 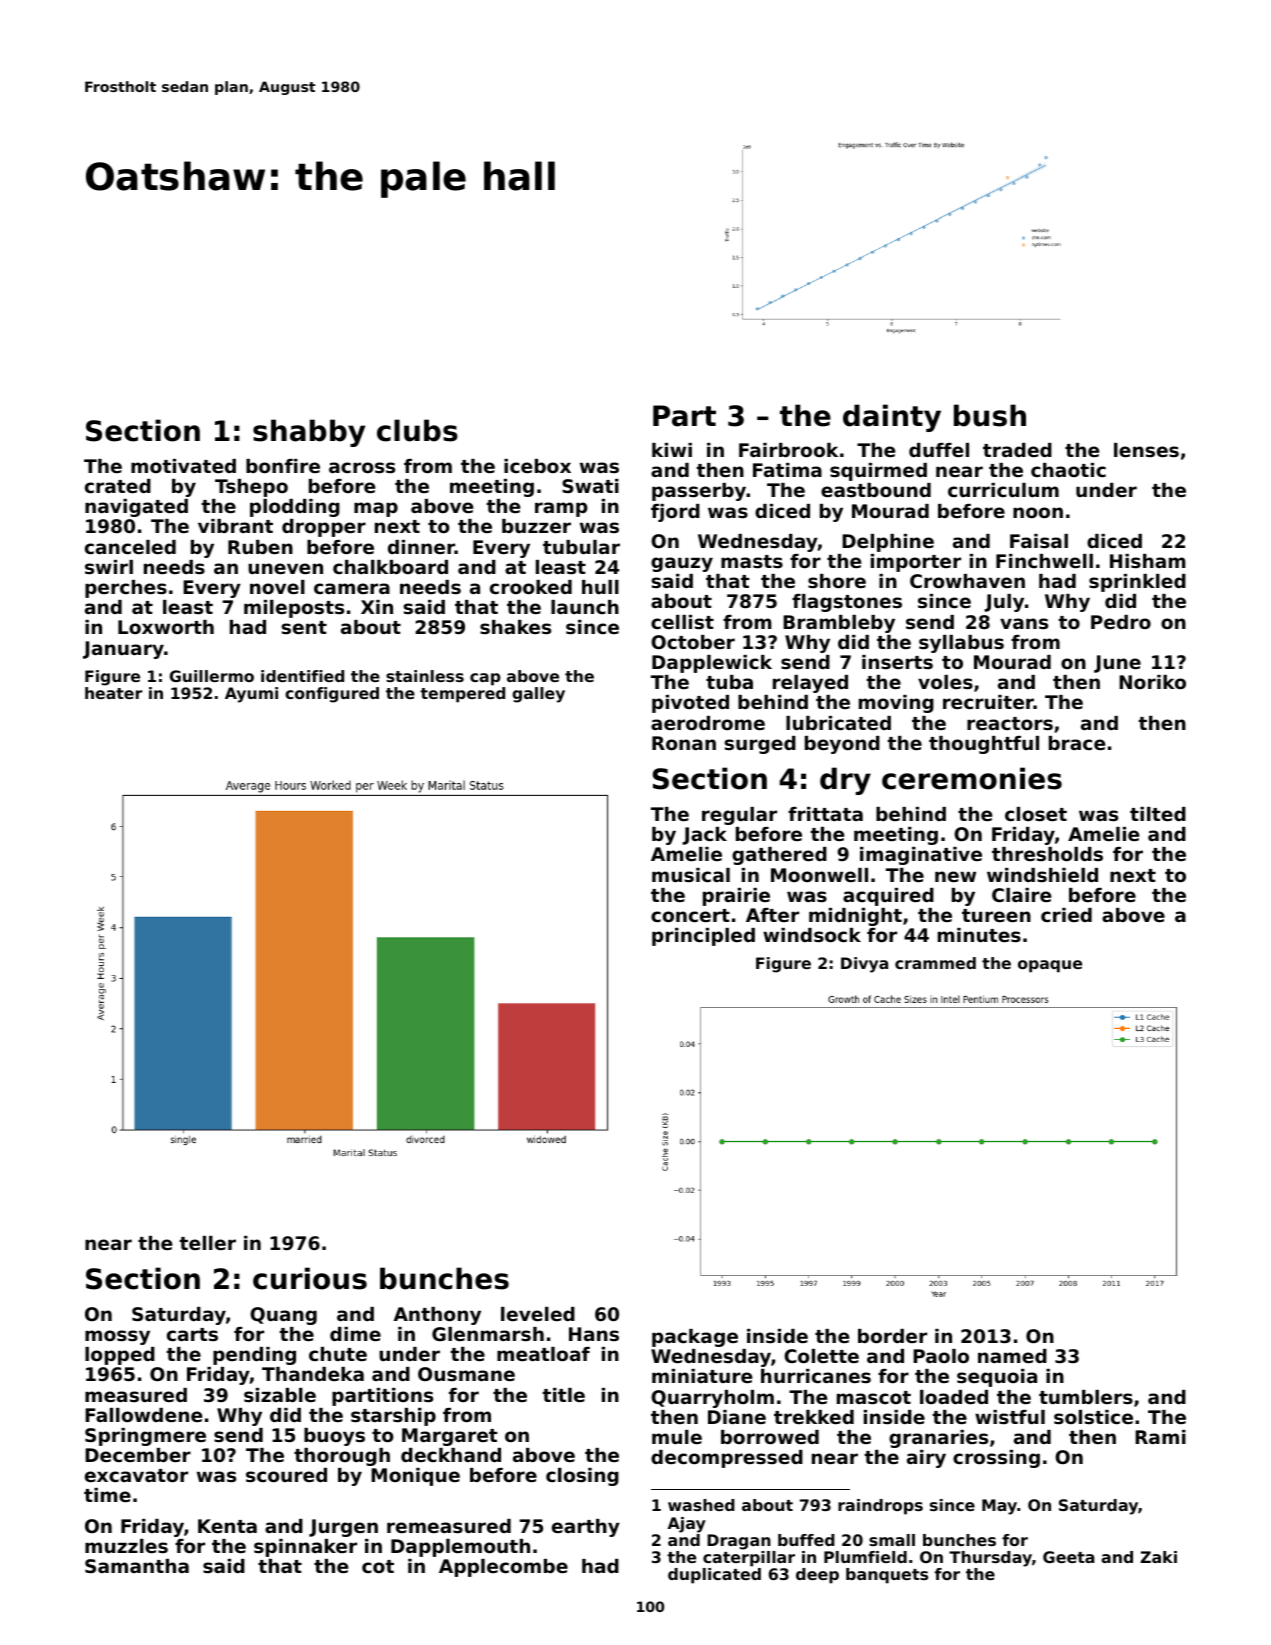 I want to click on principled, so click(x=703, y=937).
